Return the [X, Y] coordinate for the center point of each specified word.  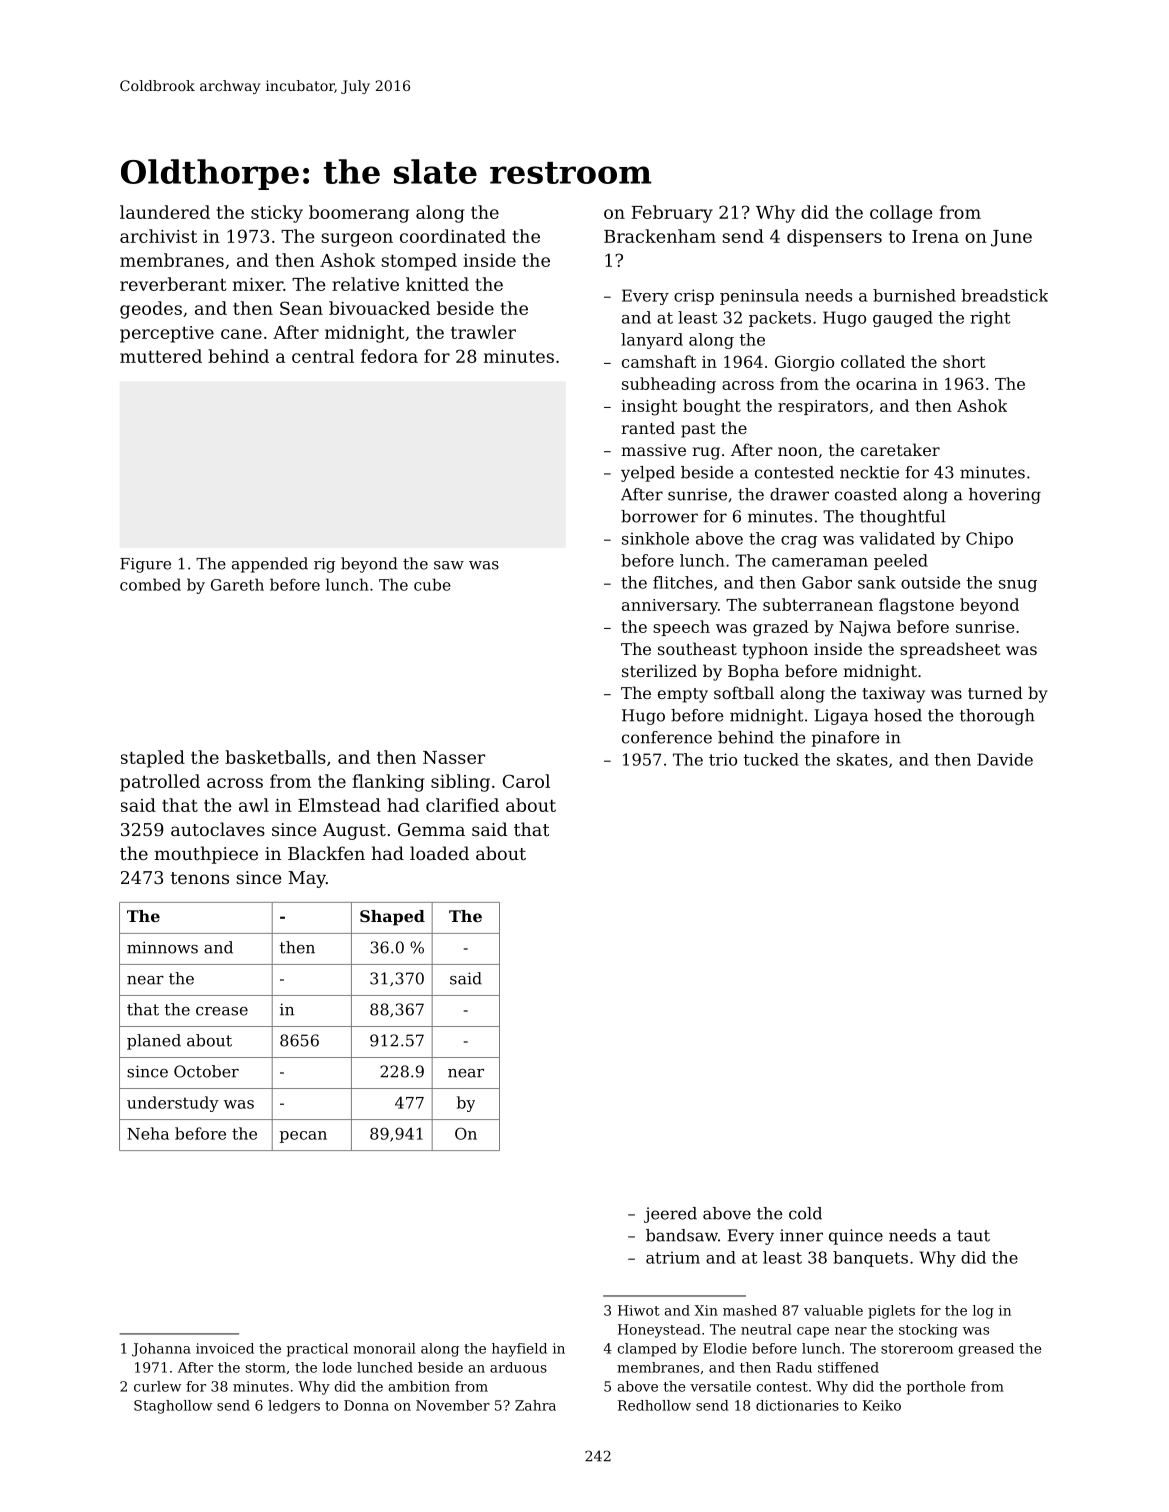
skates [862, 759]
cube [432, 584]
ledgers [294, 1407]
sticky [277, 214]
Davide [1005, 759]
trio [723, 759]
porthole [936, 1388]
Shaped [392, 918]
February [672, 214]
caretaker [900, 449]
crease [222, 1011]
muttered [161, 356]
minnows [162, 947]
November [453, 1405]
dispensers [834, 238]
